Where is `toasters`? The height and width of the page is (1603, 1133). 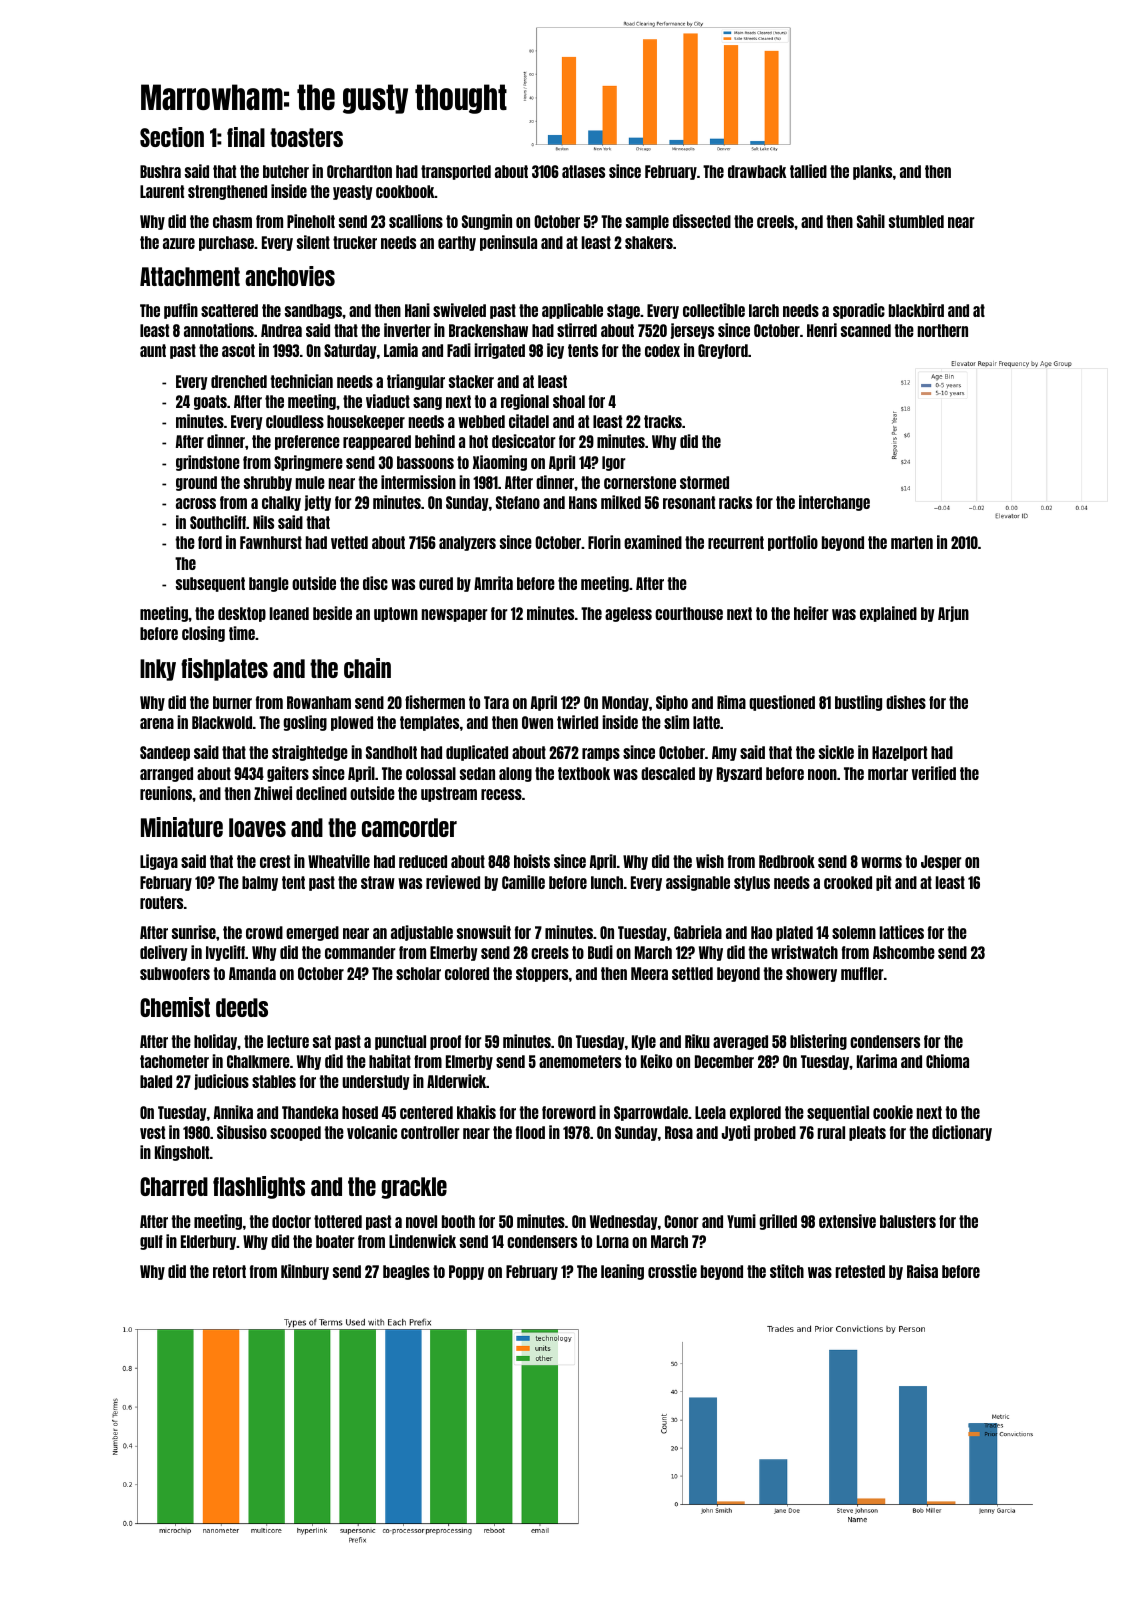
toasters is located at coordinates (306, 137).
